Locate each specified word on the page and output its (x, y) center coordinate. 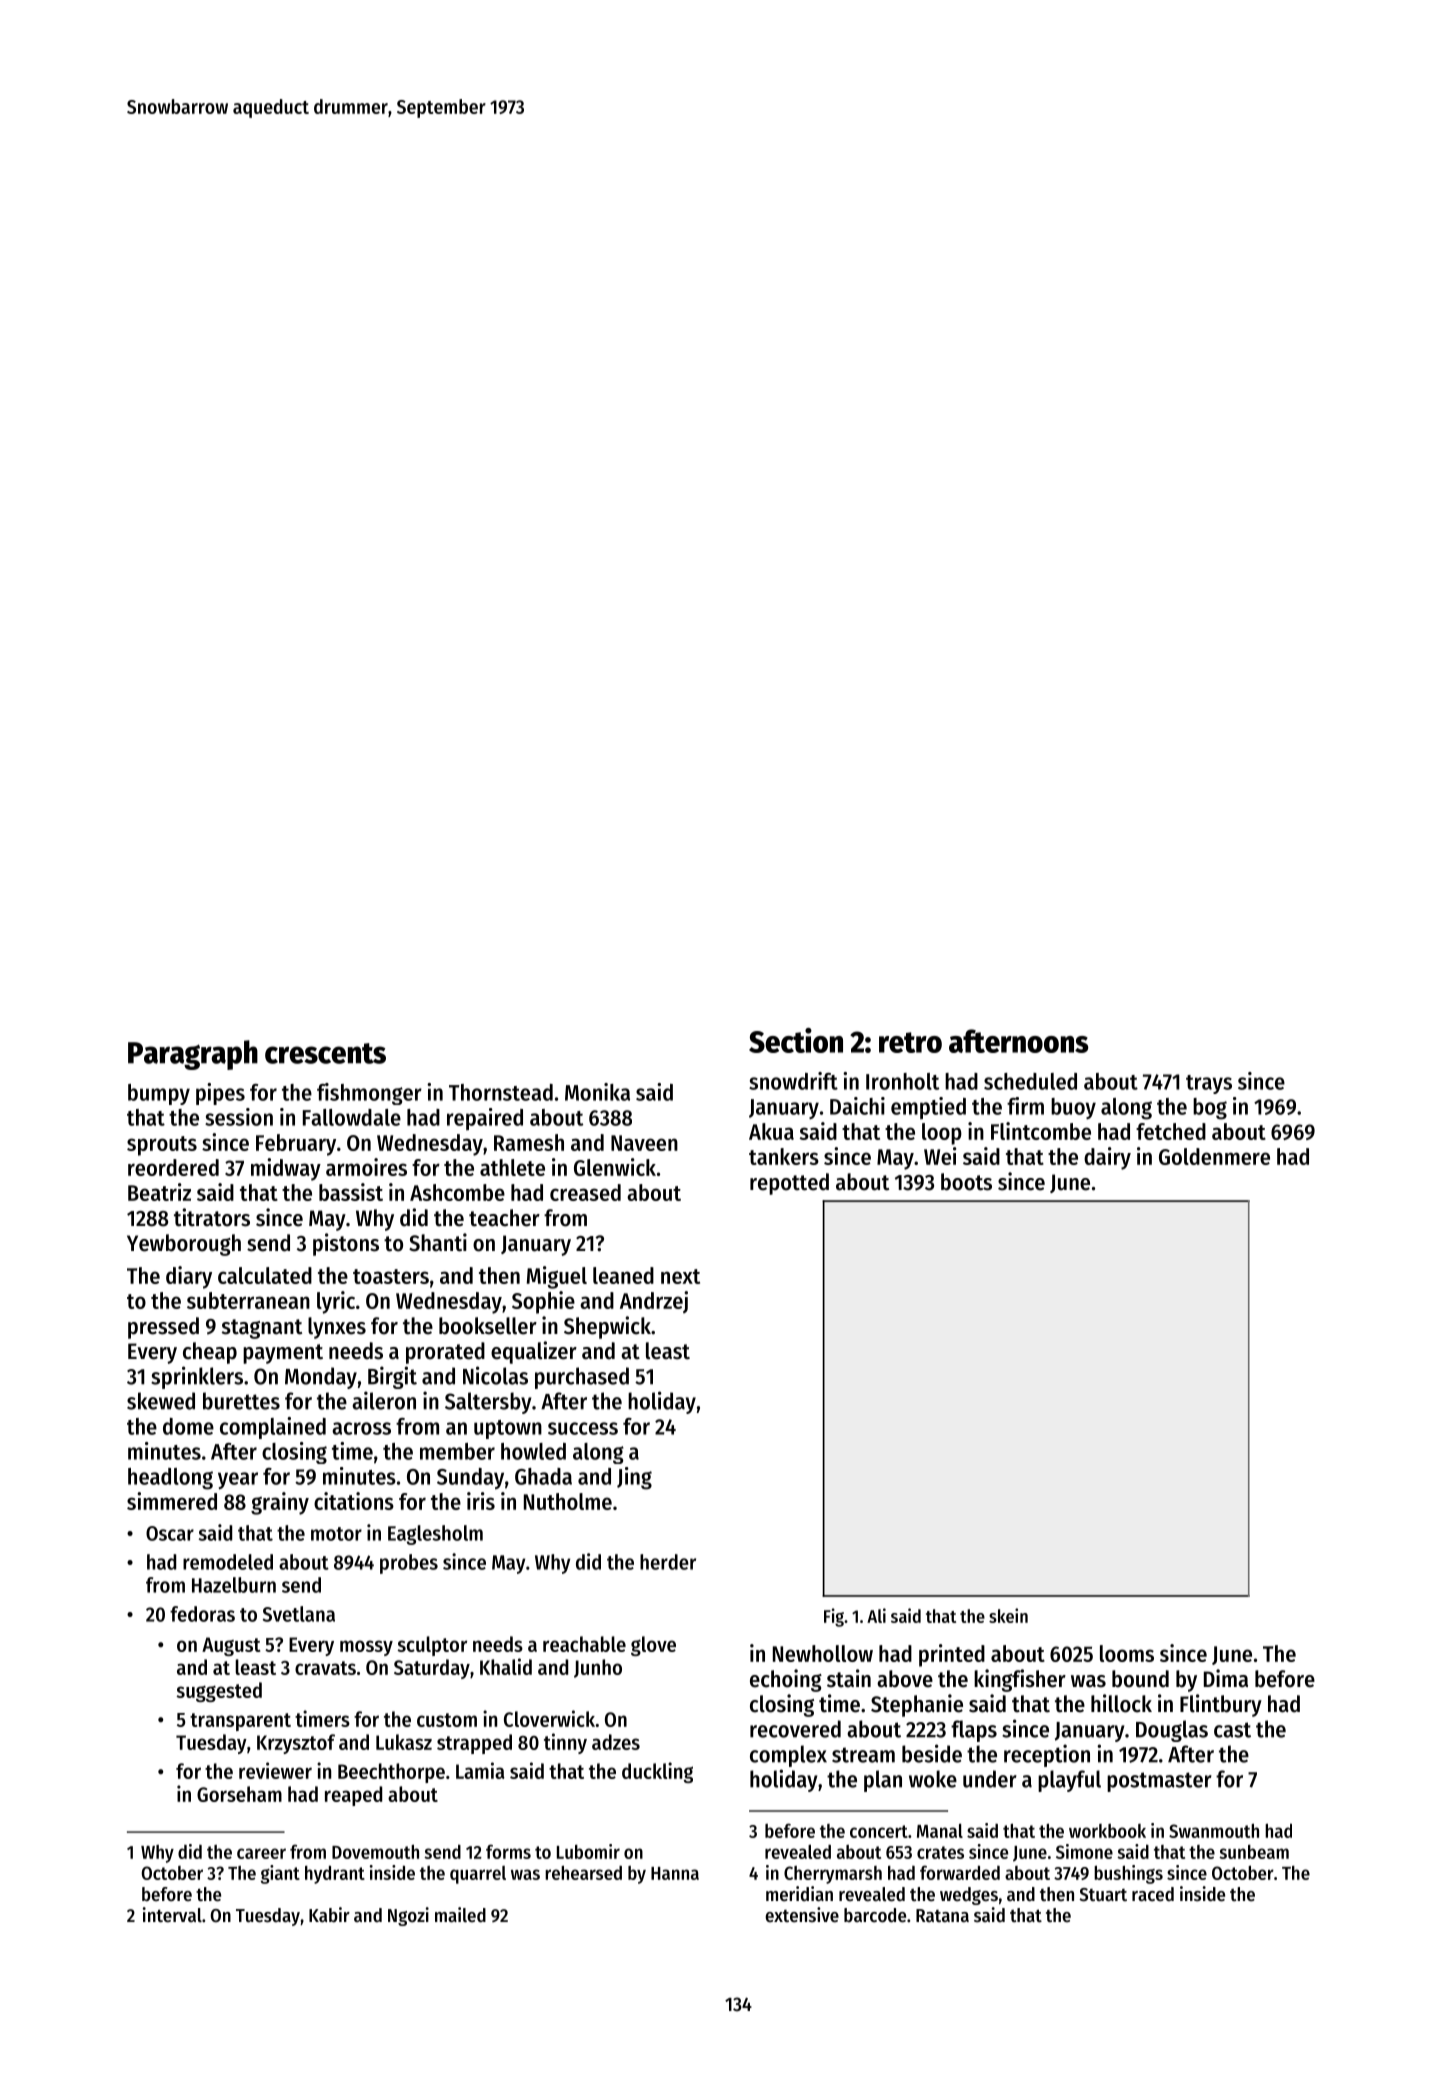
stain (849, 1678)
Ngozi (408, 1916)
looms (1127, 1653)
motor (336, 1534)
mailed (460, 1915)
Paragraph (193, 1055)
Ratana (942, 1915)
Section (796, 1040)
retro (910, 1042)
